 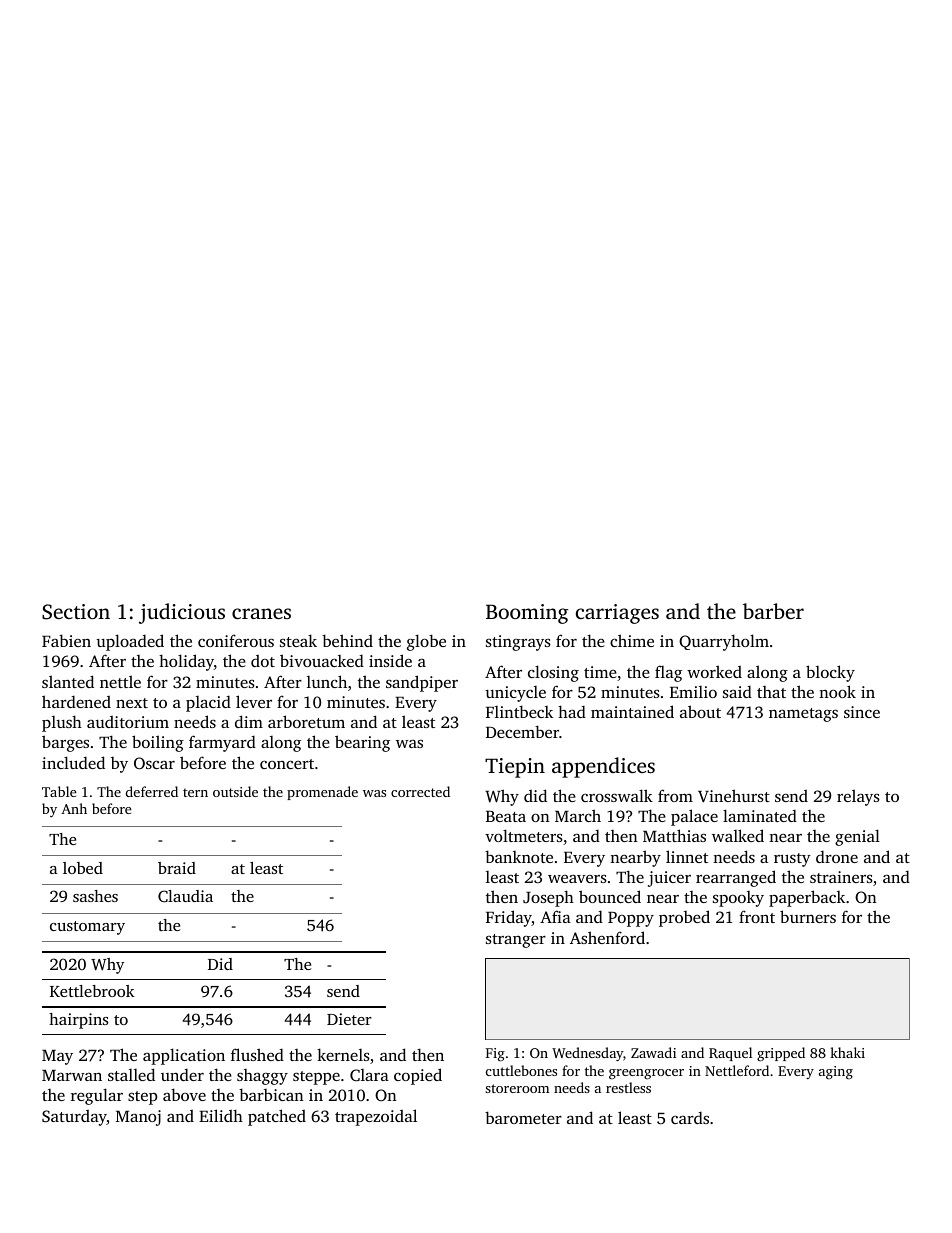 What do you see at coordinates (523, 1117) in the screenshot?
I see `barometer` at bounding box center [523, 1117].
